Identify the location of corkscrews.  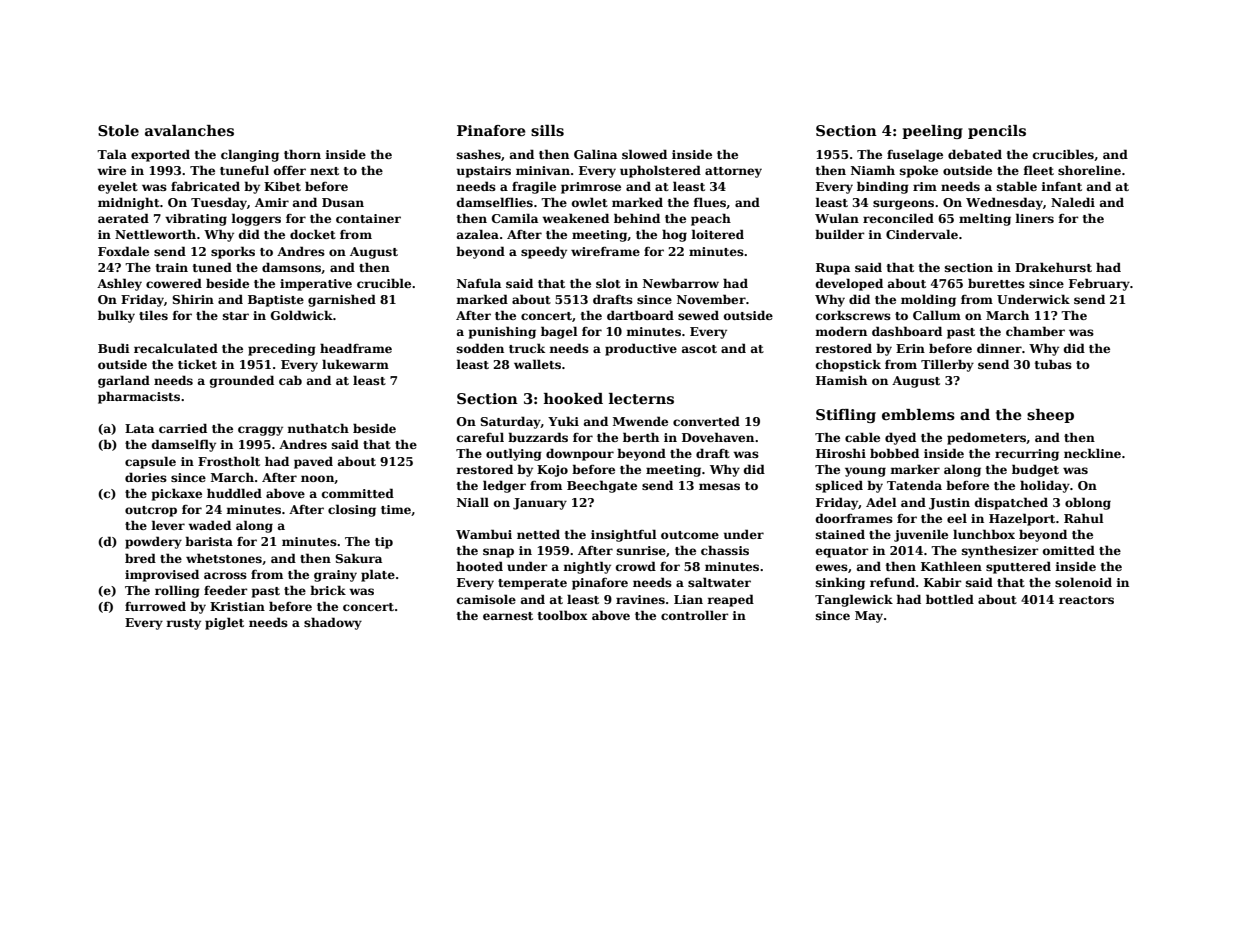
(853, 315).
